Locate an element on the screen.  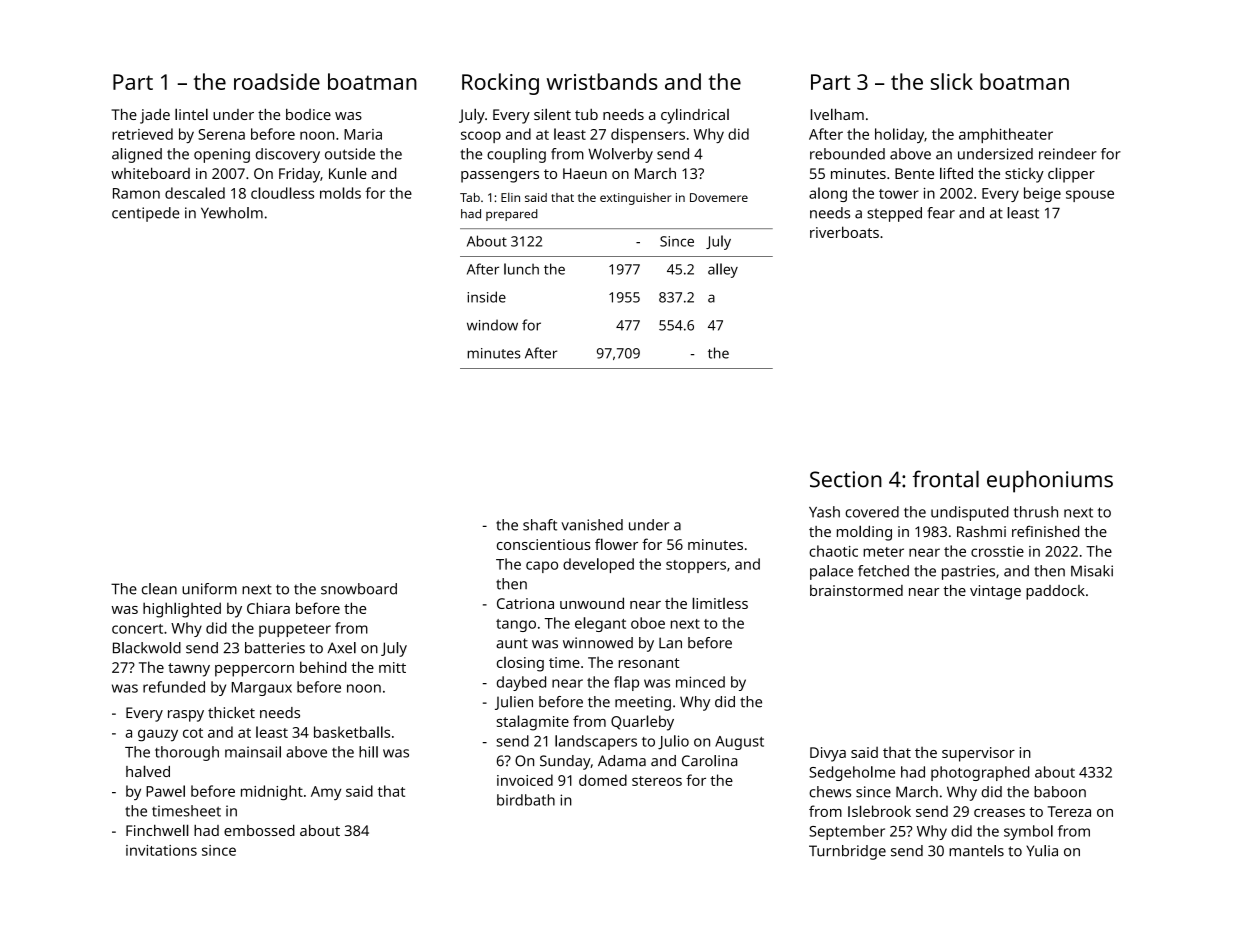
Ramon is located at coordinates (136, 193).
